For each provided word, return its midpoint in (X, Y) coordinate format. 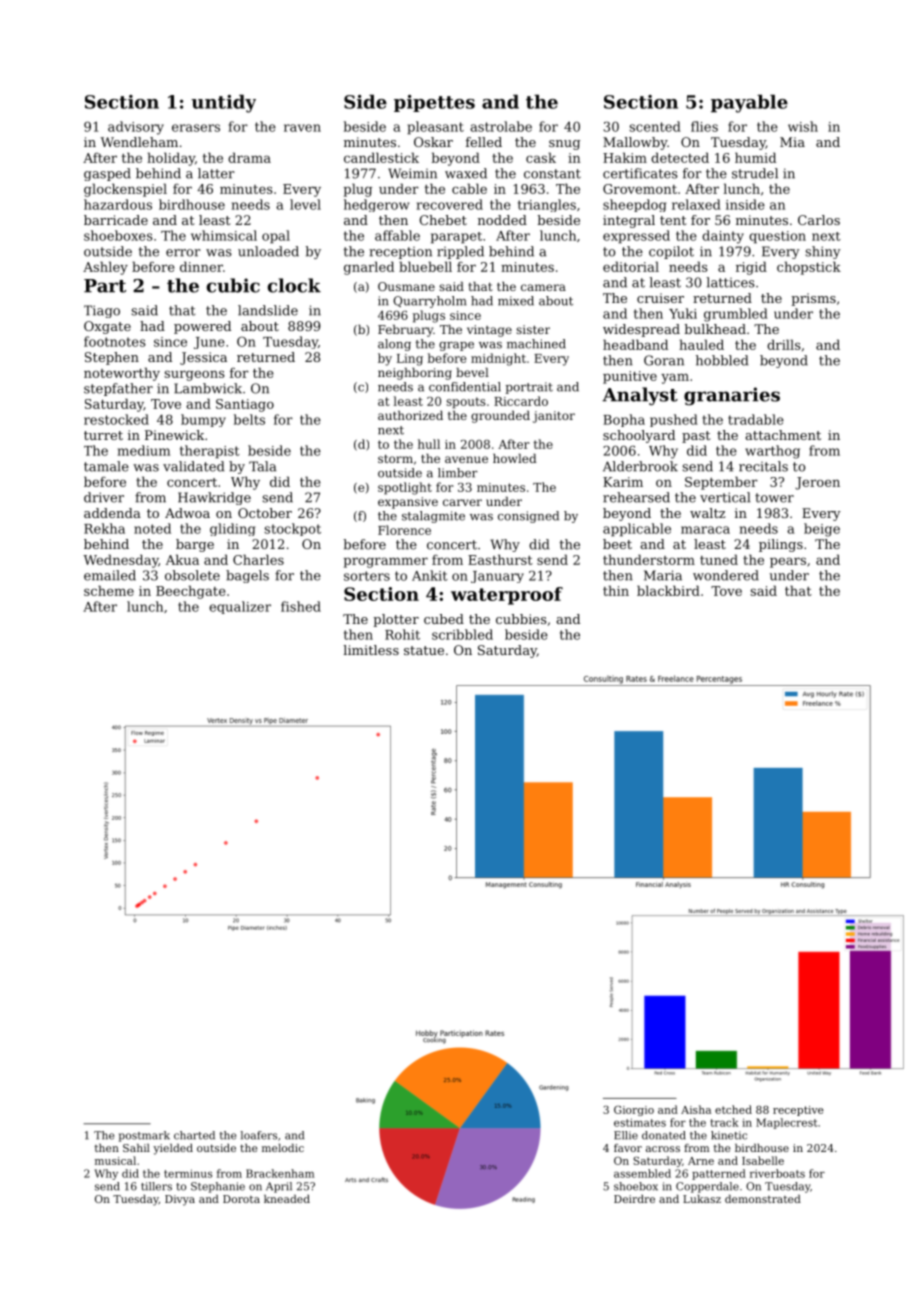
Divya (180, 1200)
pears (788, 562)
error (183, 253)
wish (803, 126)
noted (152, 528)
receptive (798, 1111)
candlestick (381, 157)
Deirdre (634, 1199)
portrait (529, 388)
